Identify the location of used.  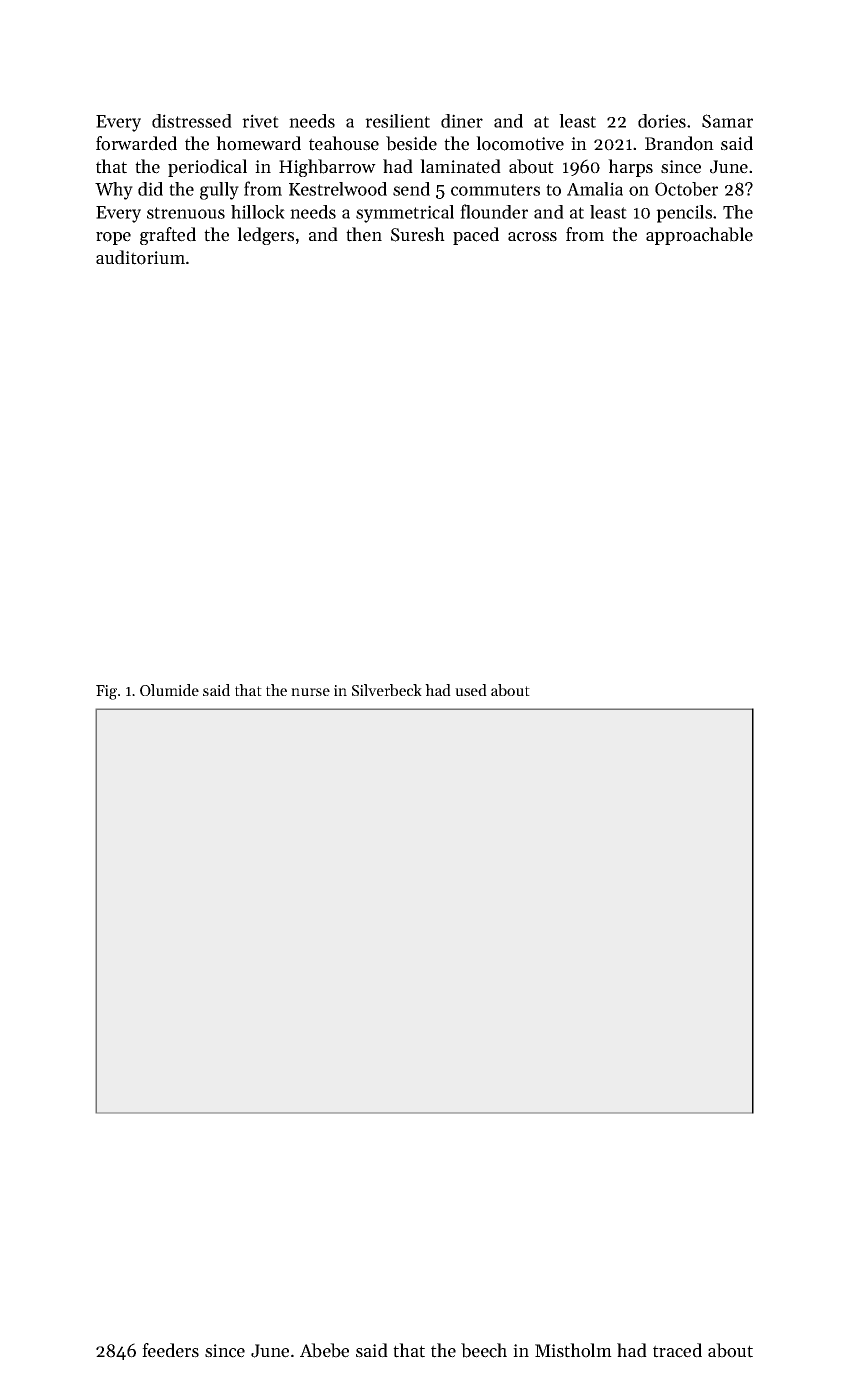
(471, 690).
